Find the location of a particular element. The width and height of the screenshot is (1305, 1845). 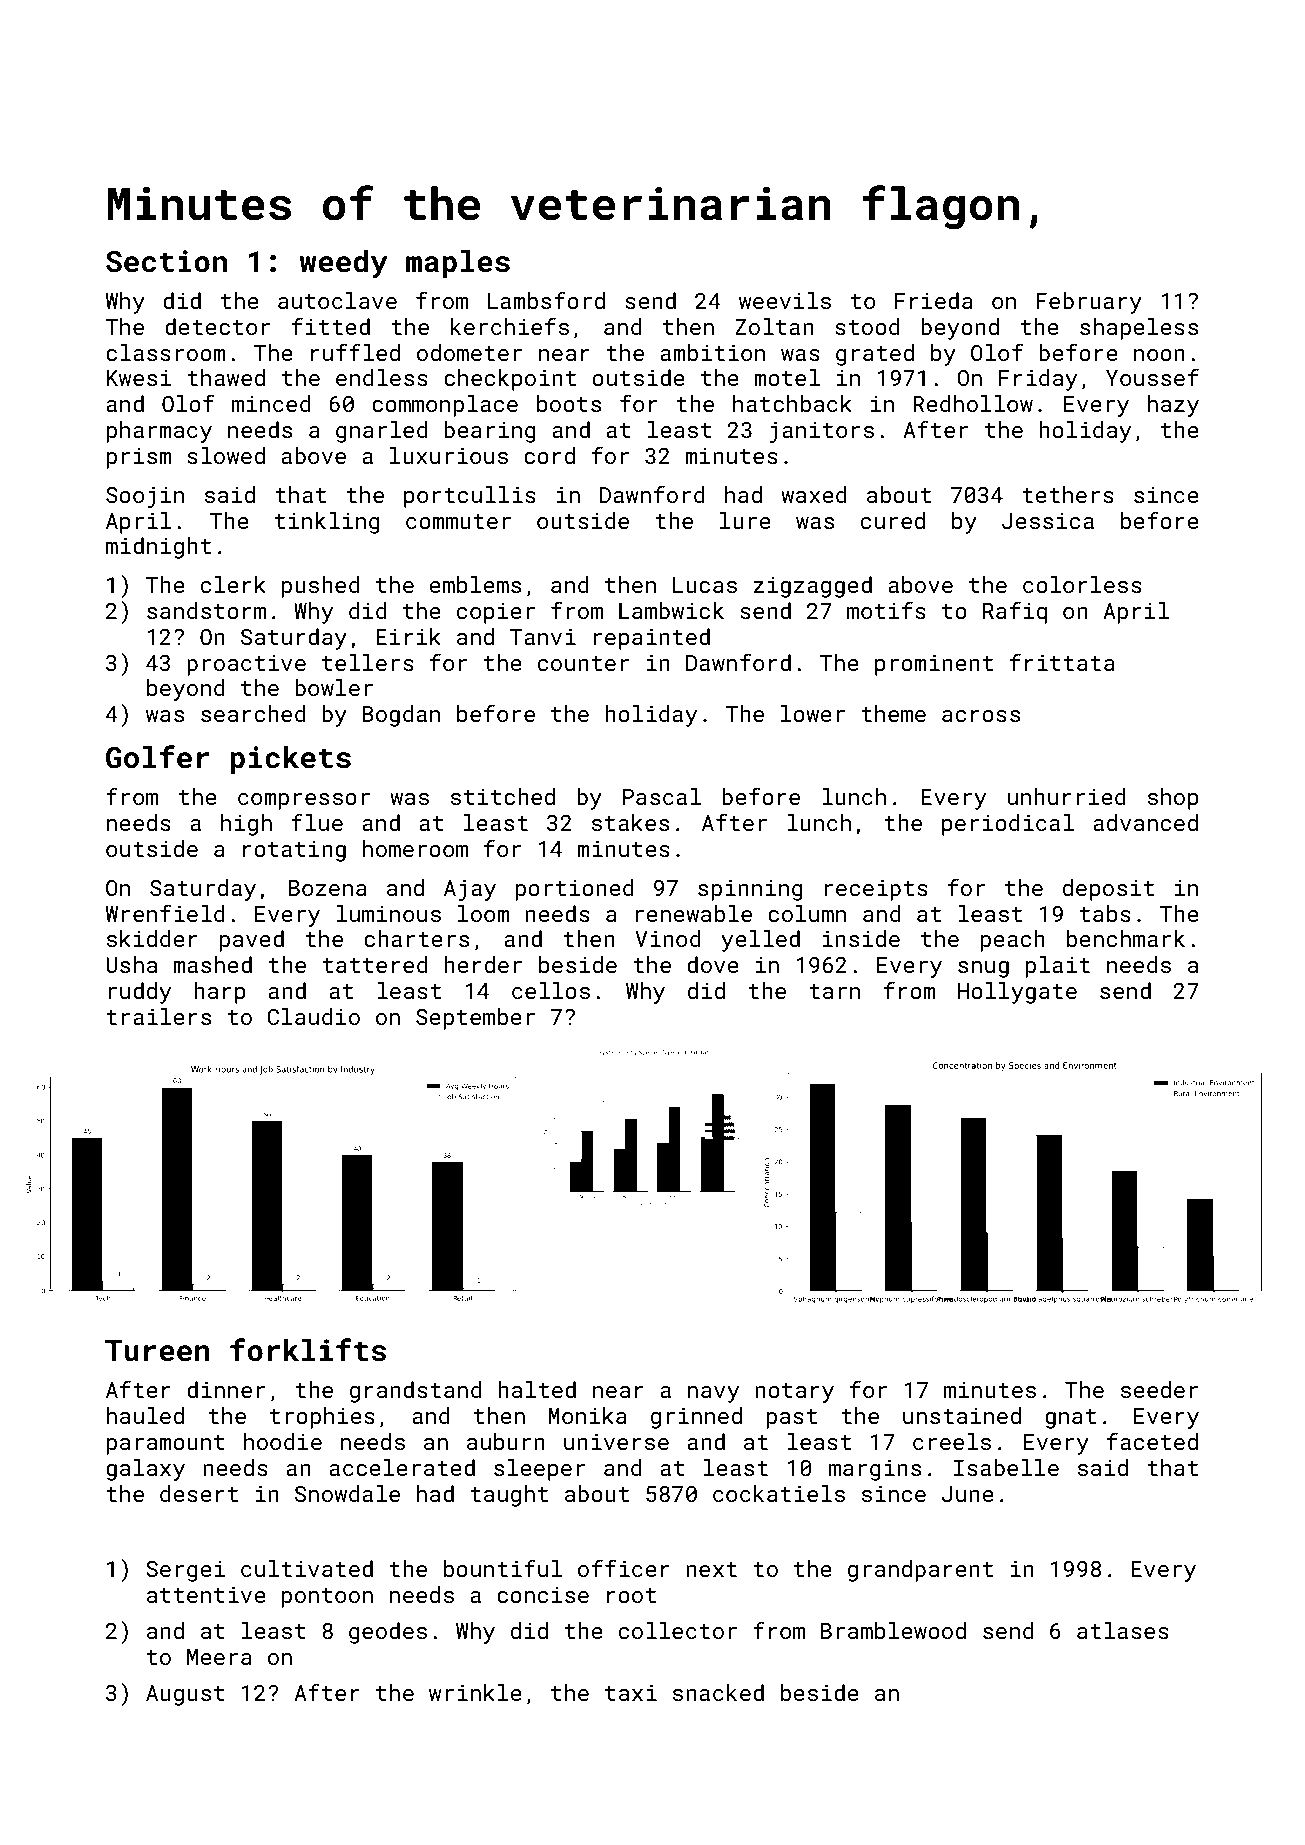

benchmark is located at coordinates (1126, 938).
